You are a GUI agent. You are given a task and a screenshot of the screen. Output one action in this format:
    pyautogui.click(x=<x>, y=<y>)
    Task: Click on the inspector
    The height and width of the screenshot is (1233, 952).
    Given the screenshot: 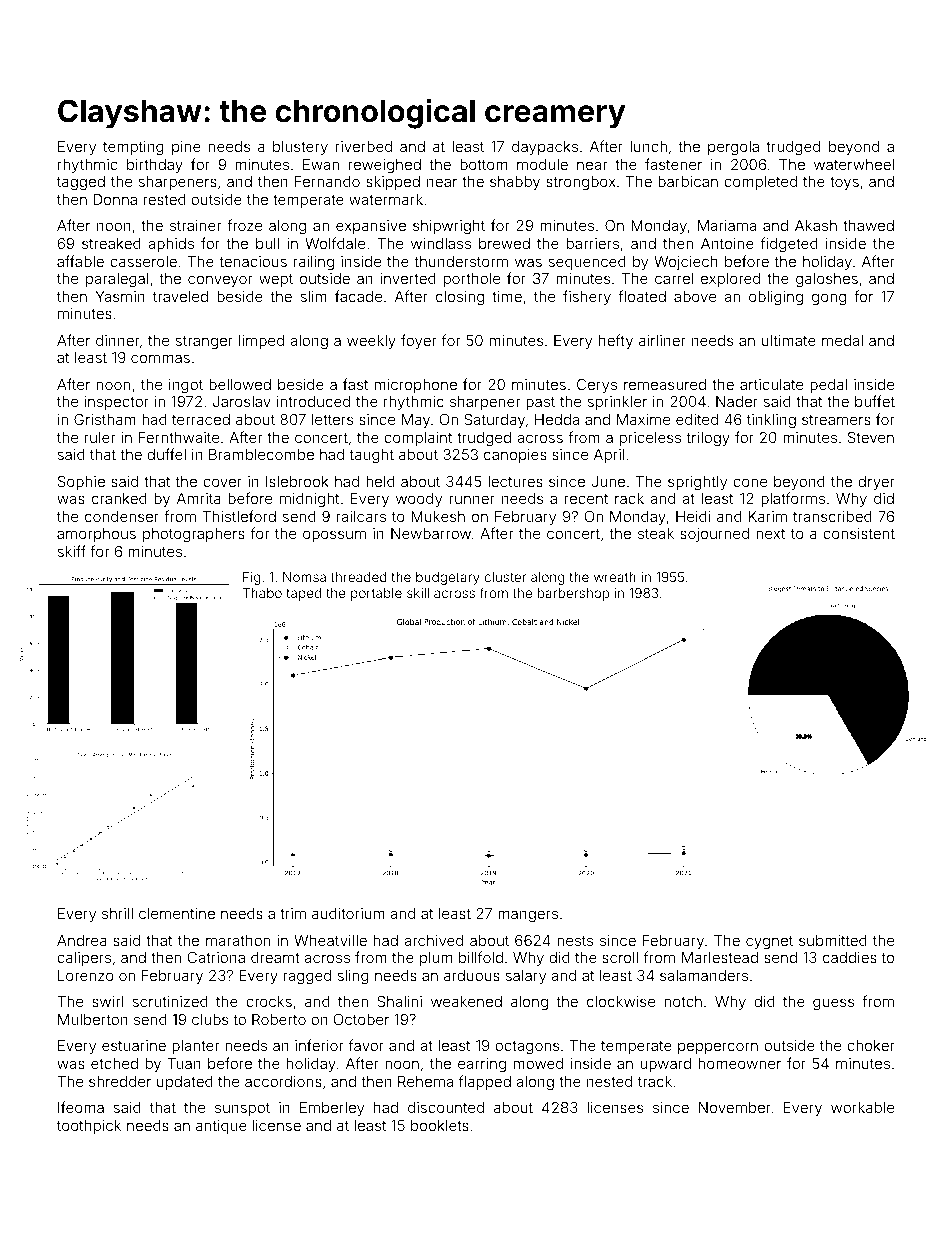 What is the action you would take?
    pyautogui.click(x=116, y=403)
